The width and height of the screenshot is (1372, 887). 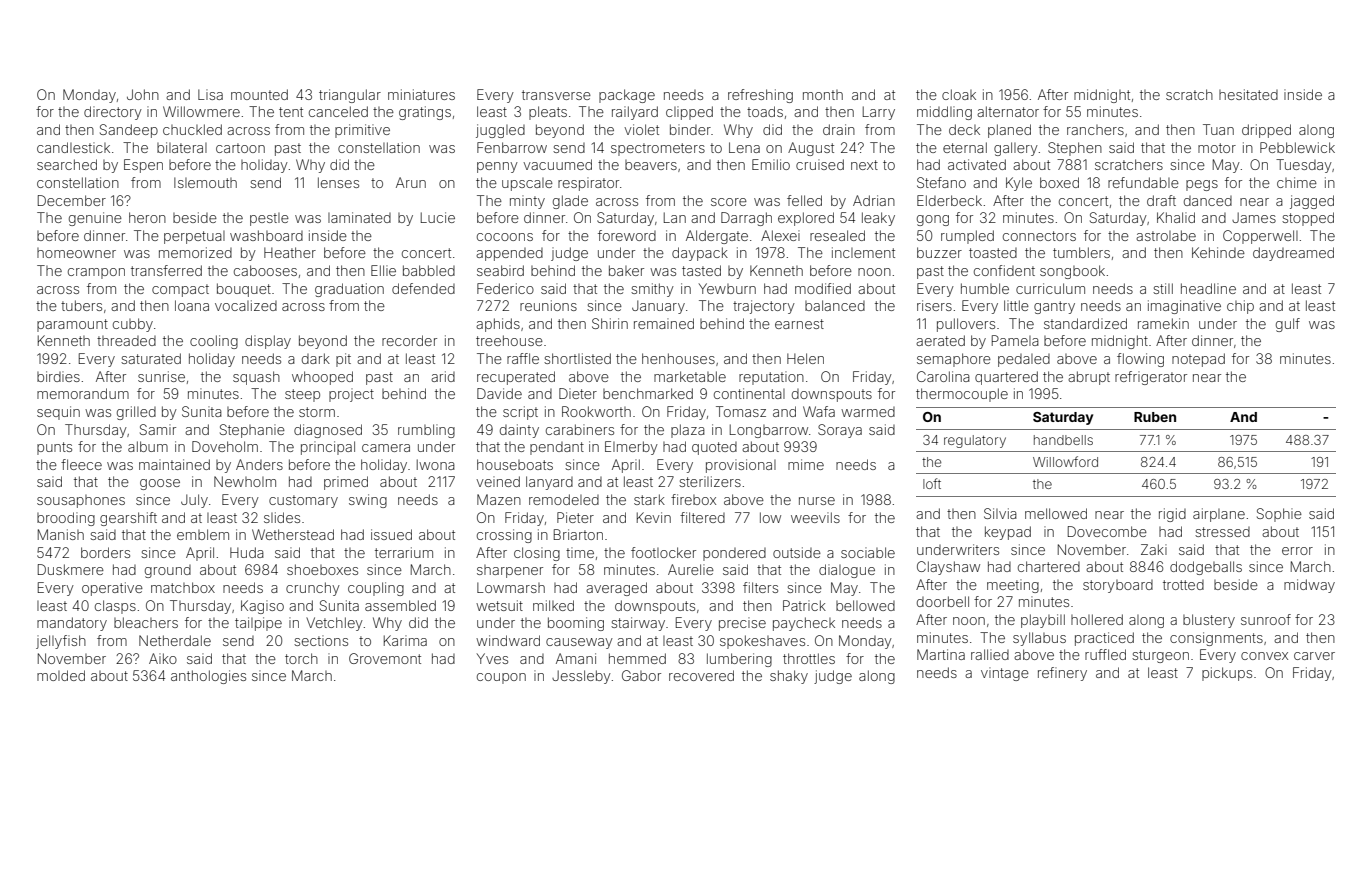 I want to click on cocoons, so click(x=505, y=237).
